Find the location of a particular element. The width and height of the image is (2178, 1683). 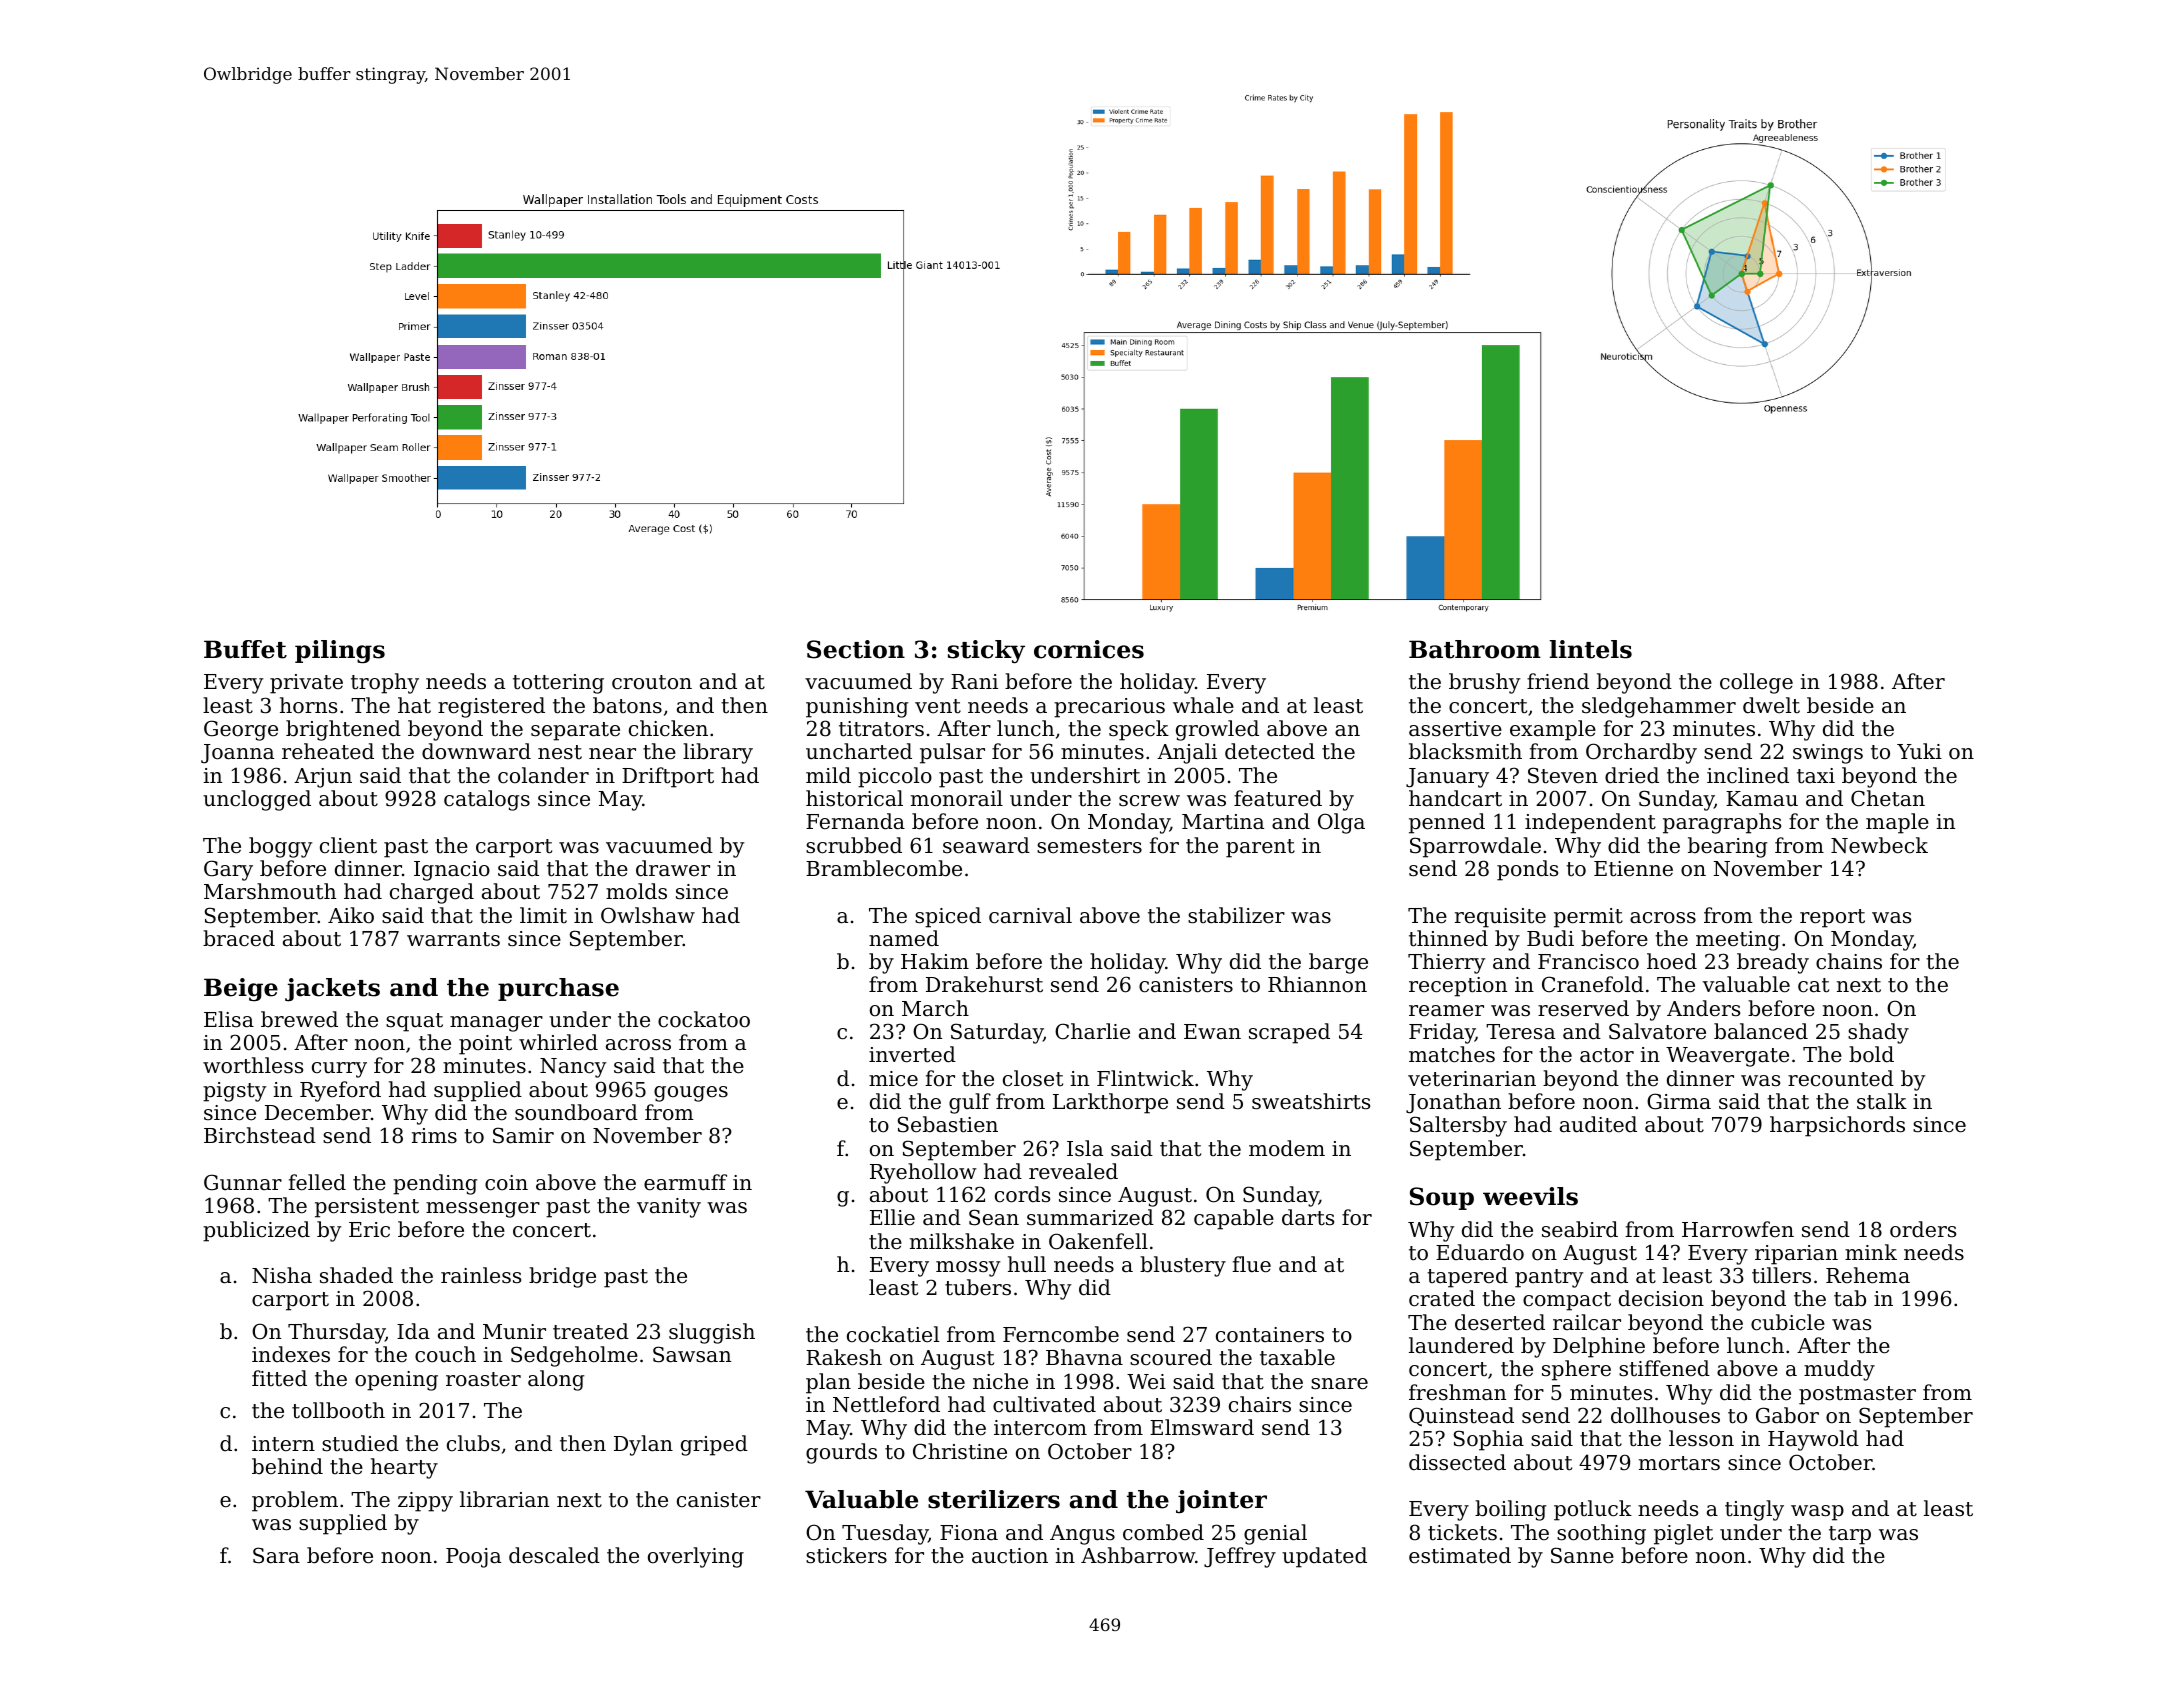

Ellie is located at coordinates (892, 1217).
